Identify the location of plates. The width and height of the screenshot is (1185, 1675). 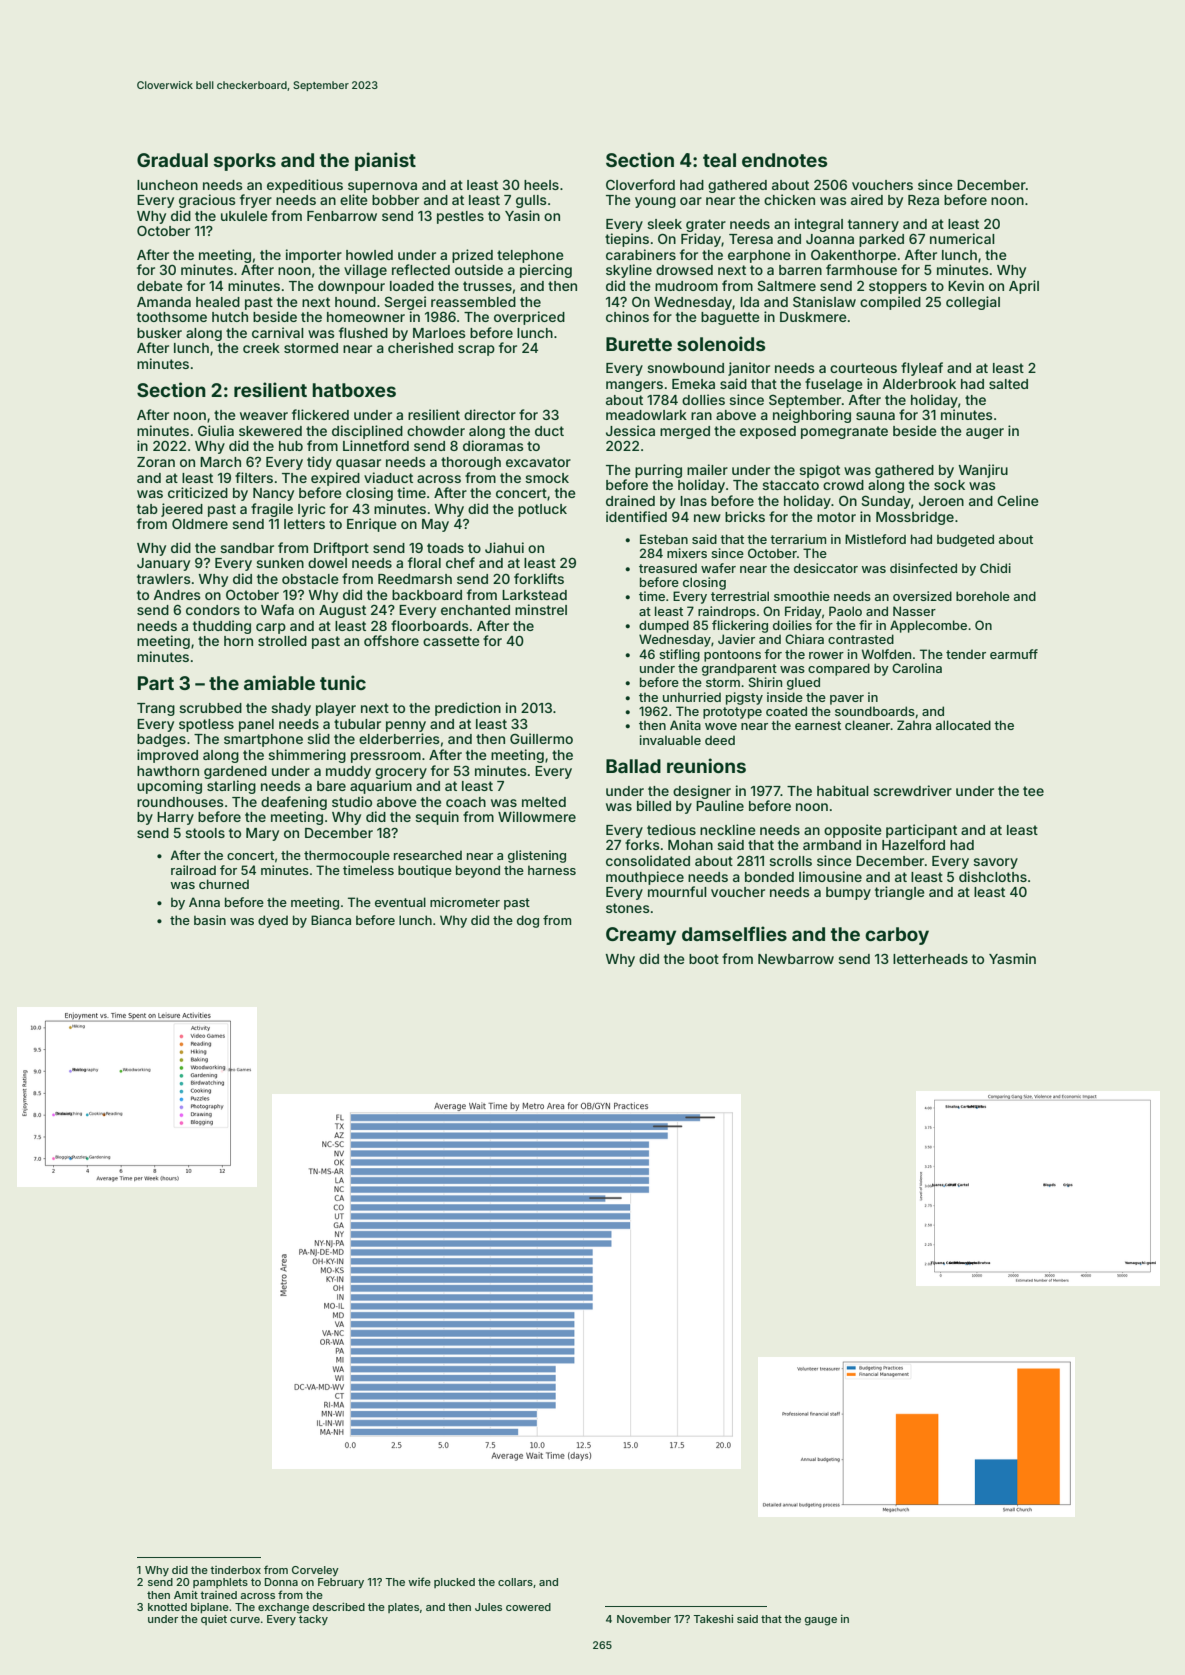
(403, 1608).
